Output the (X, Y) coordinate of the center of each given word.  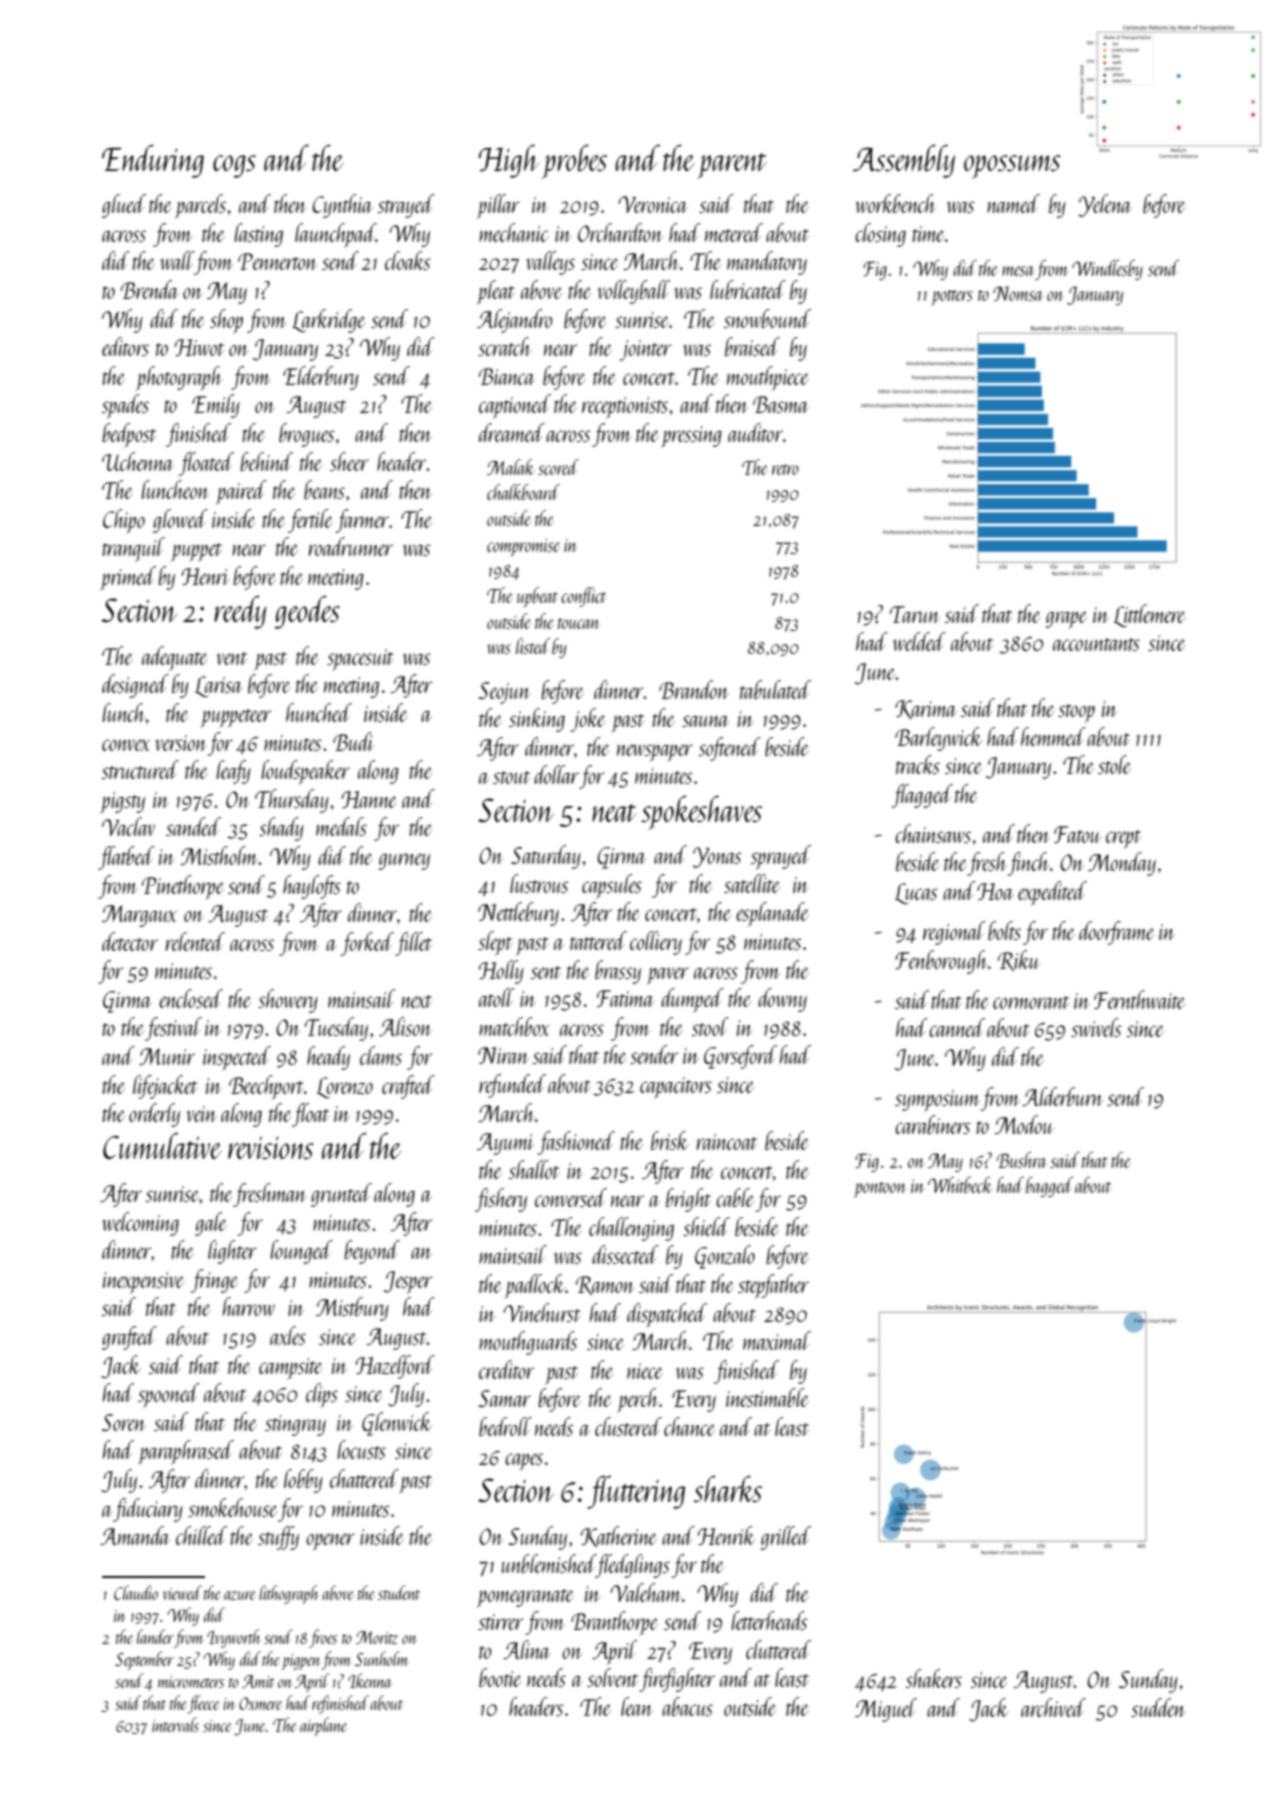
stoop (1076, 713)
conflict (583, 597)
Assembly (904, 161)
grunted (341, 1195)
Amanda (135, 1535)
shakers (934, 1678)
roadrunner (351, 546)
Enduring (153, 161)
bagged (1049, 1187)
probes (574, 162)
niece (645, 1371)
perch (638, 1400)
